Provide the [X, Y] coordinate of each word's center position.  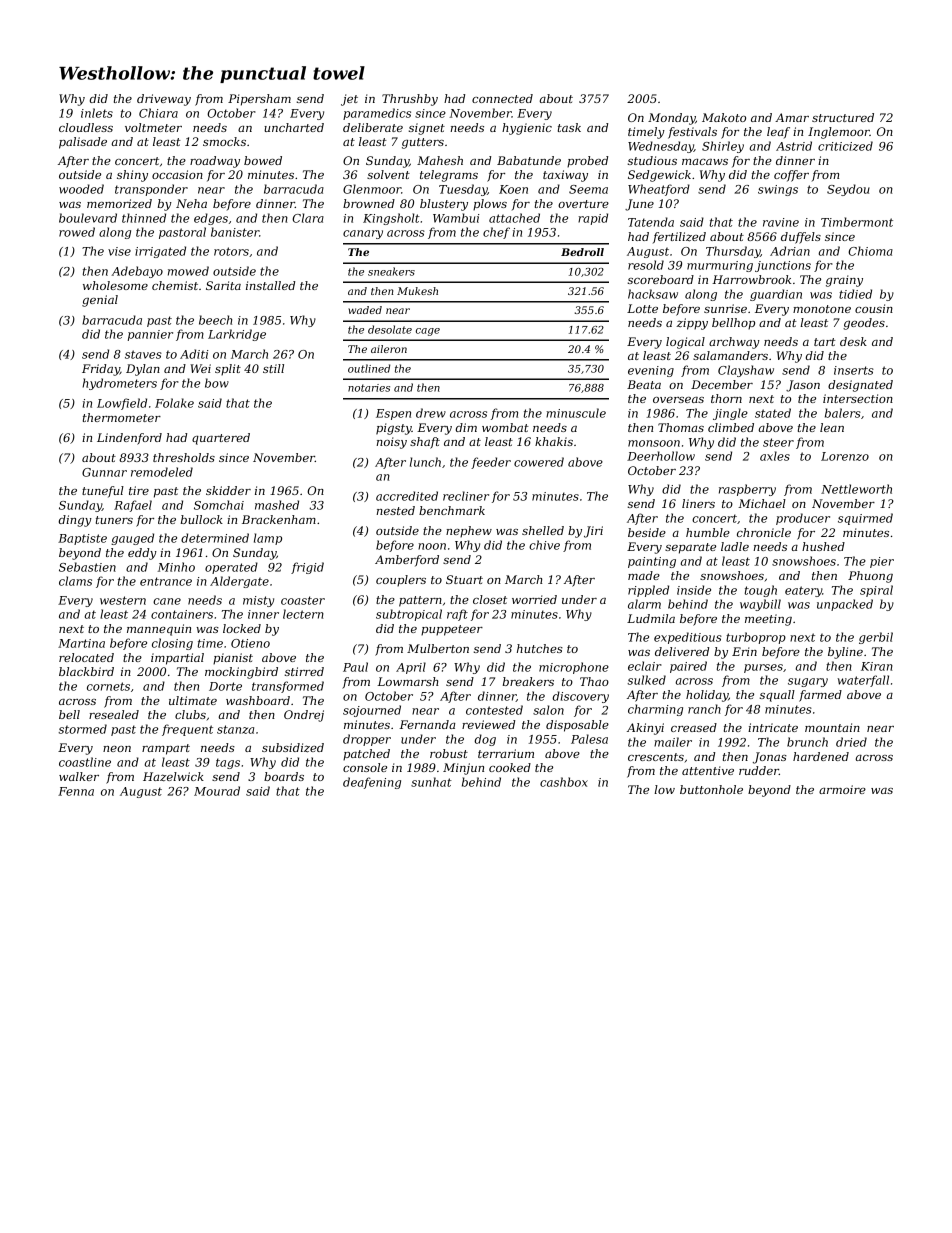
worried [534, 599]
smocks [224, 141]
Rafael [133, 506]
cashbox [564, 782]
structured [843, 117]
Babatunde [529, 160]
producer [803, 519]
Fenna [76, 791]
